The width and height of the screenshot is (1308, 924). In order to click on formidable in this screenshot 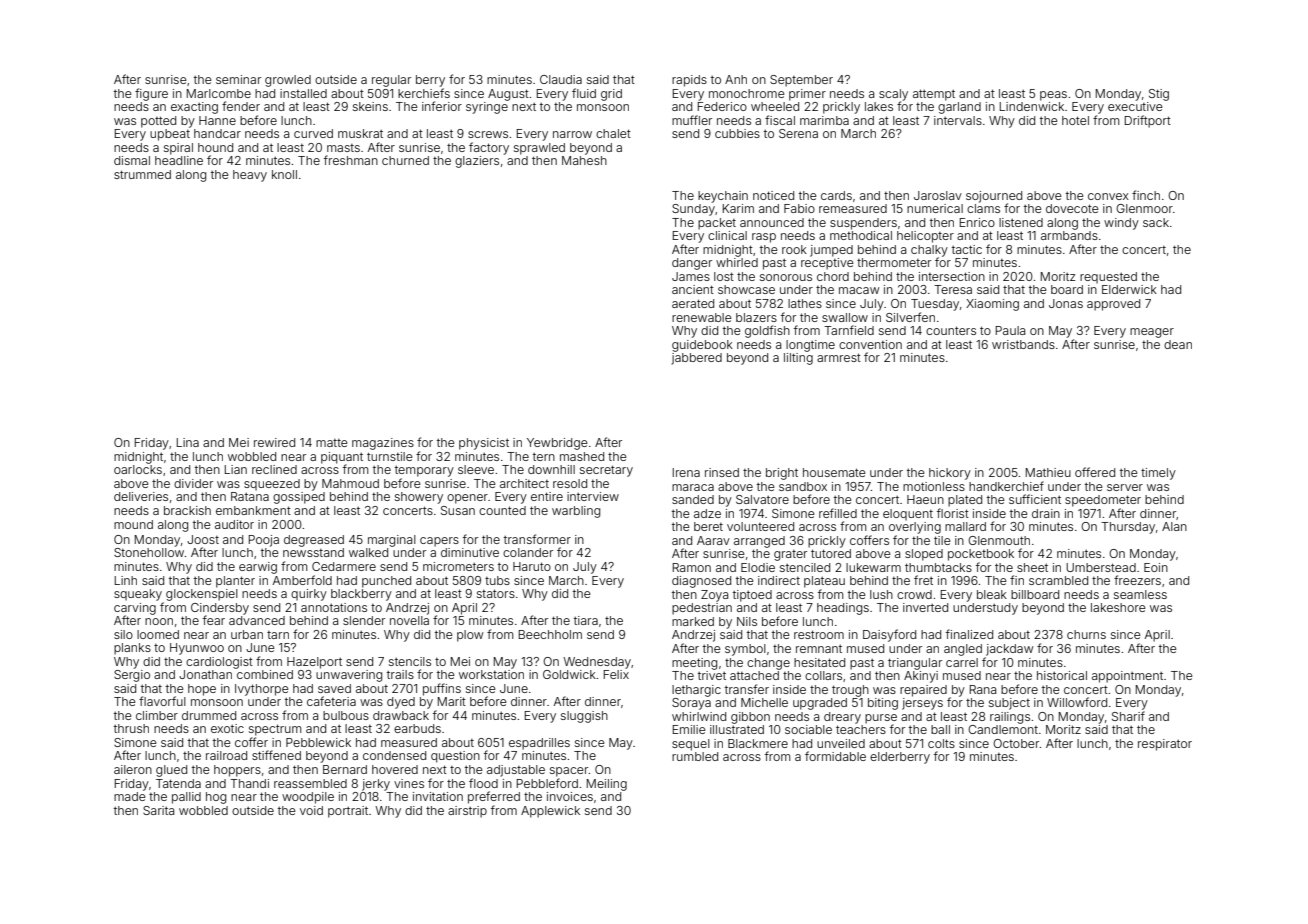, I will do `click(835, 756)`.
